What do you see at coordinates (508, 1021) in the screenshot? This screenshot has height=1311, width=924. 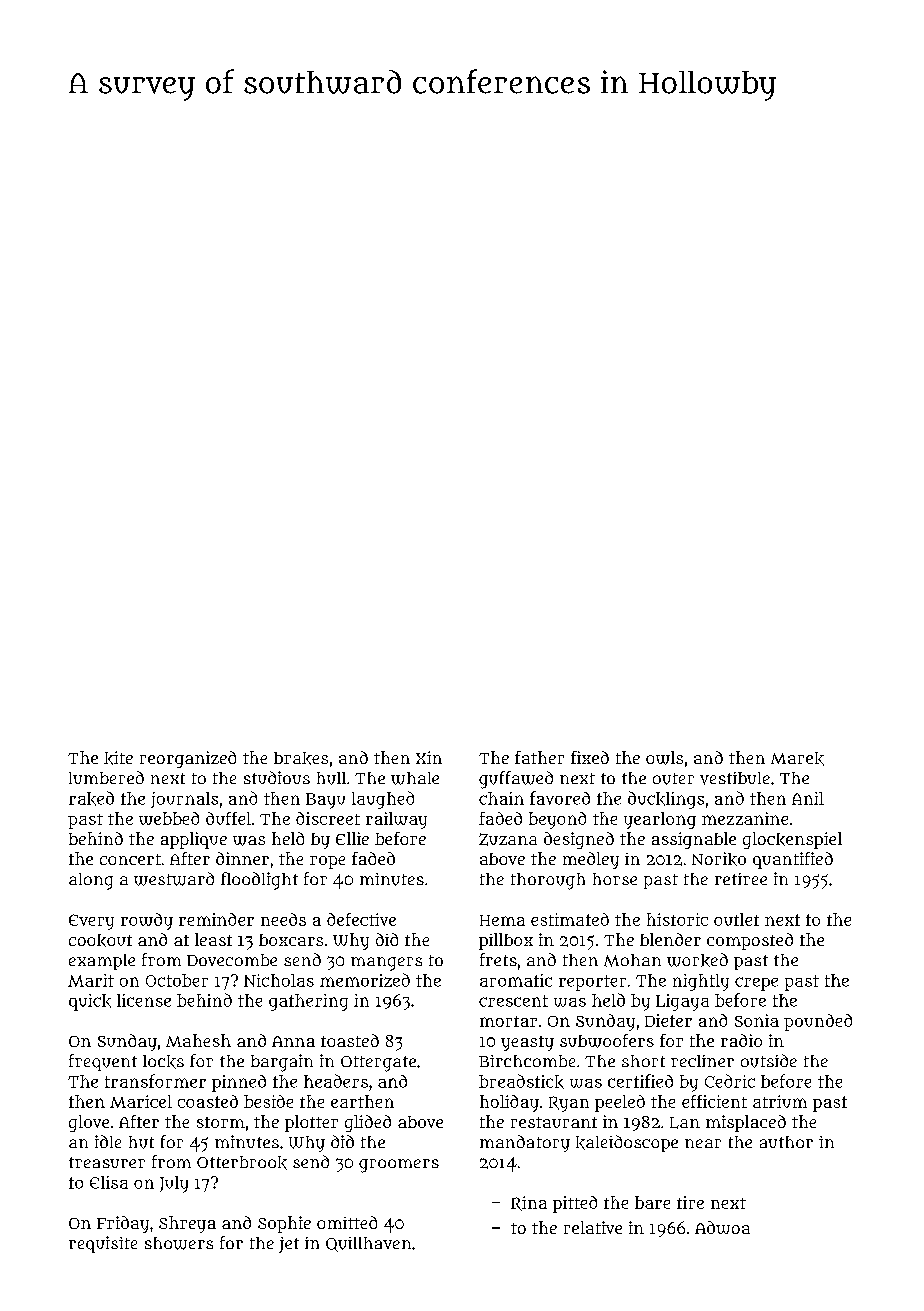 I see `mortar` at bounding box center [508, 1021].
